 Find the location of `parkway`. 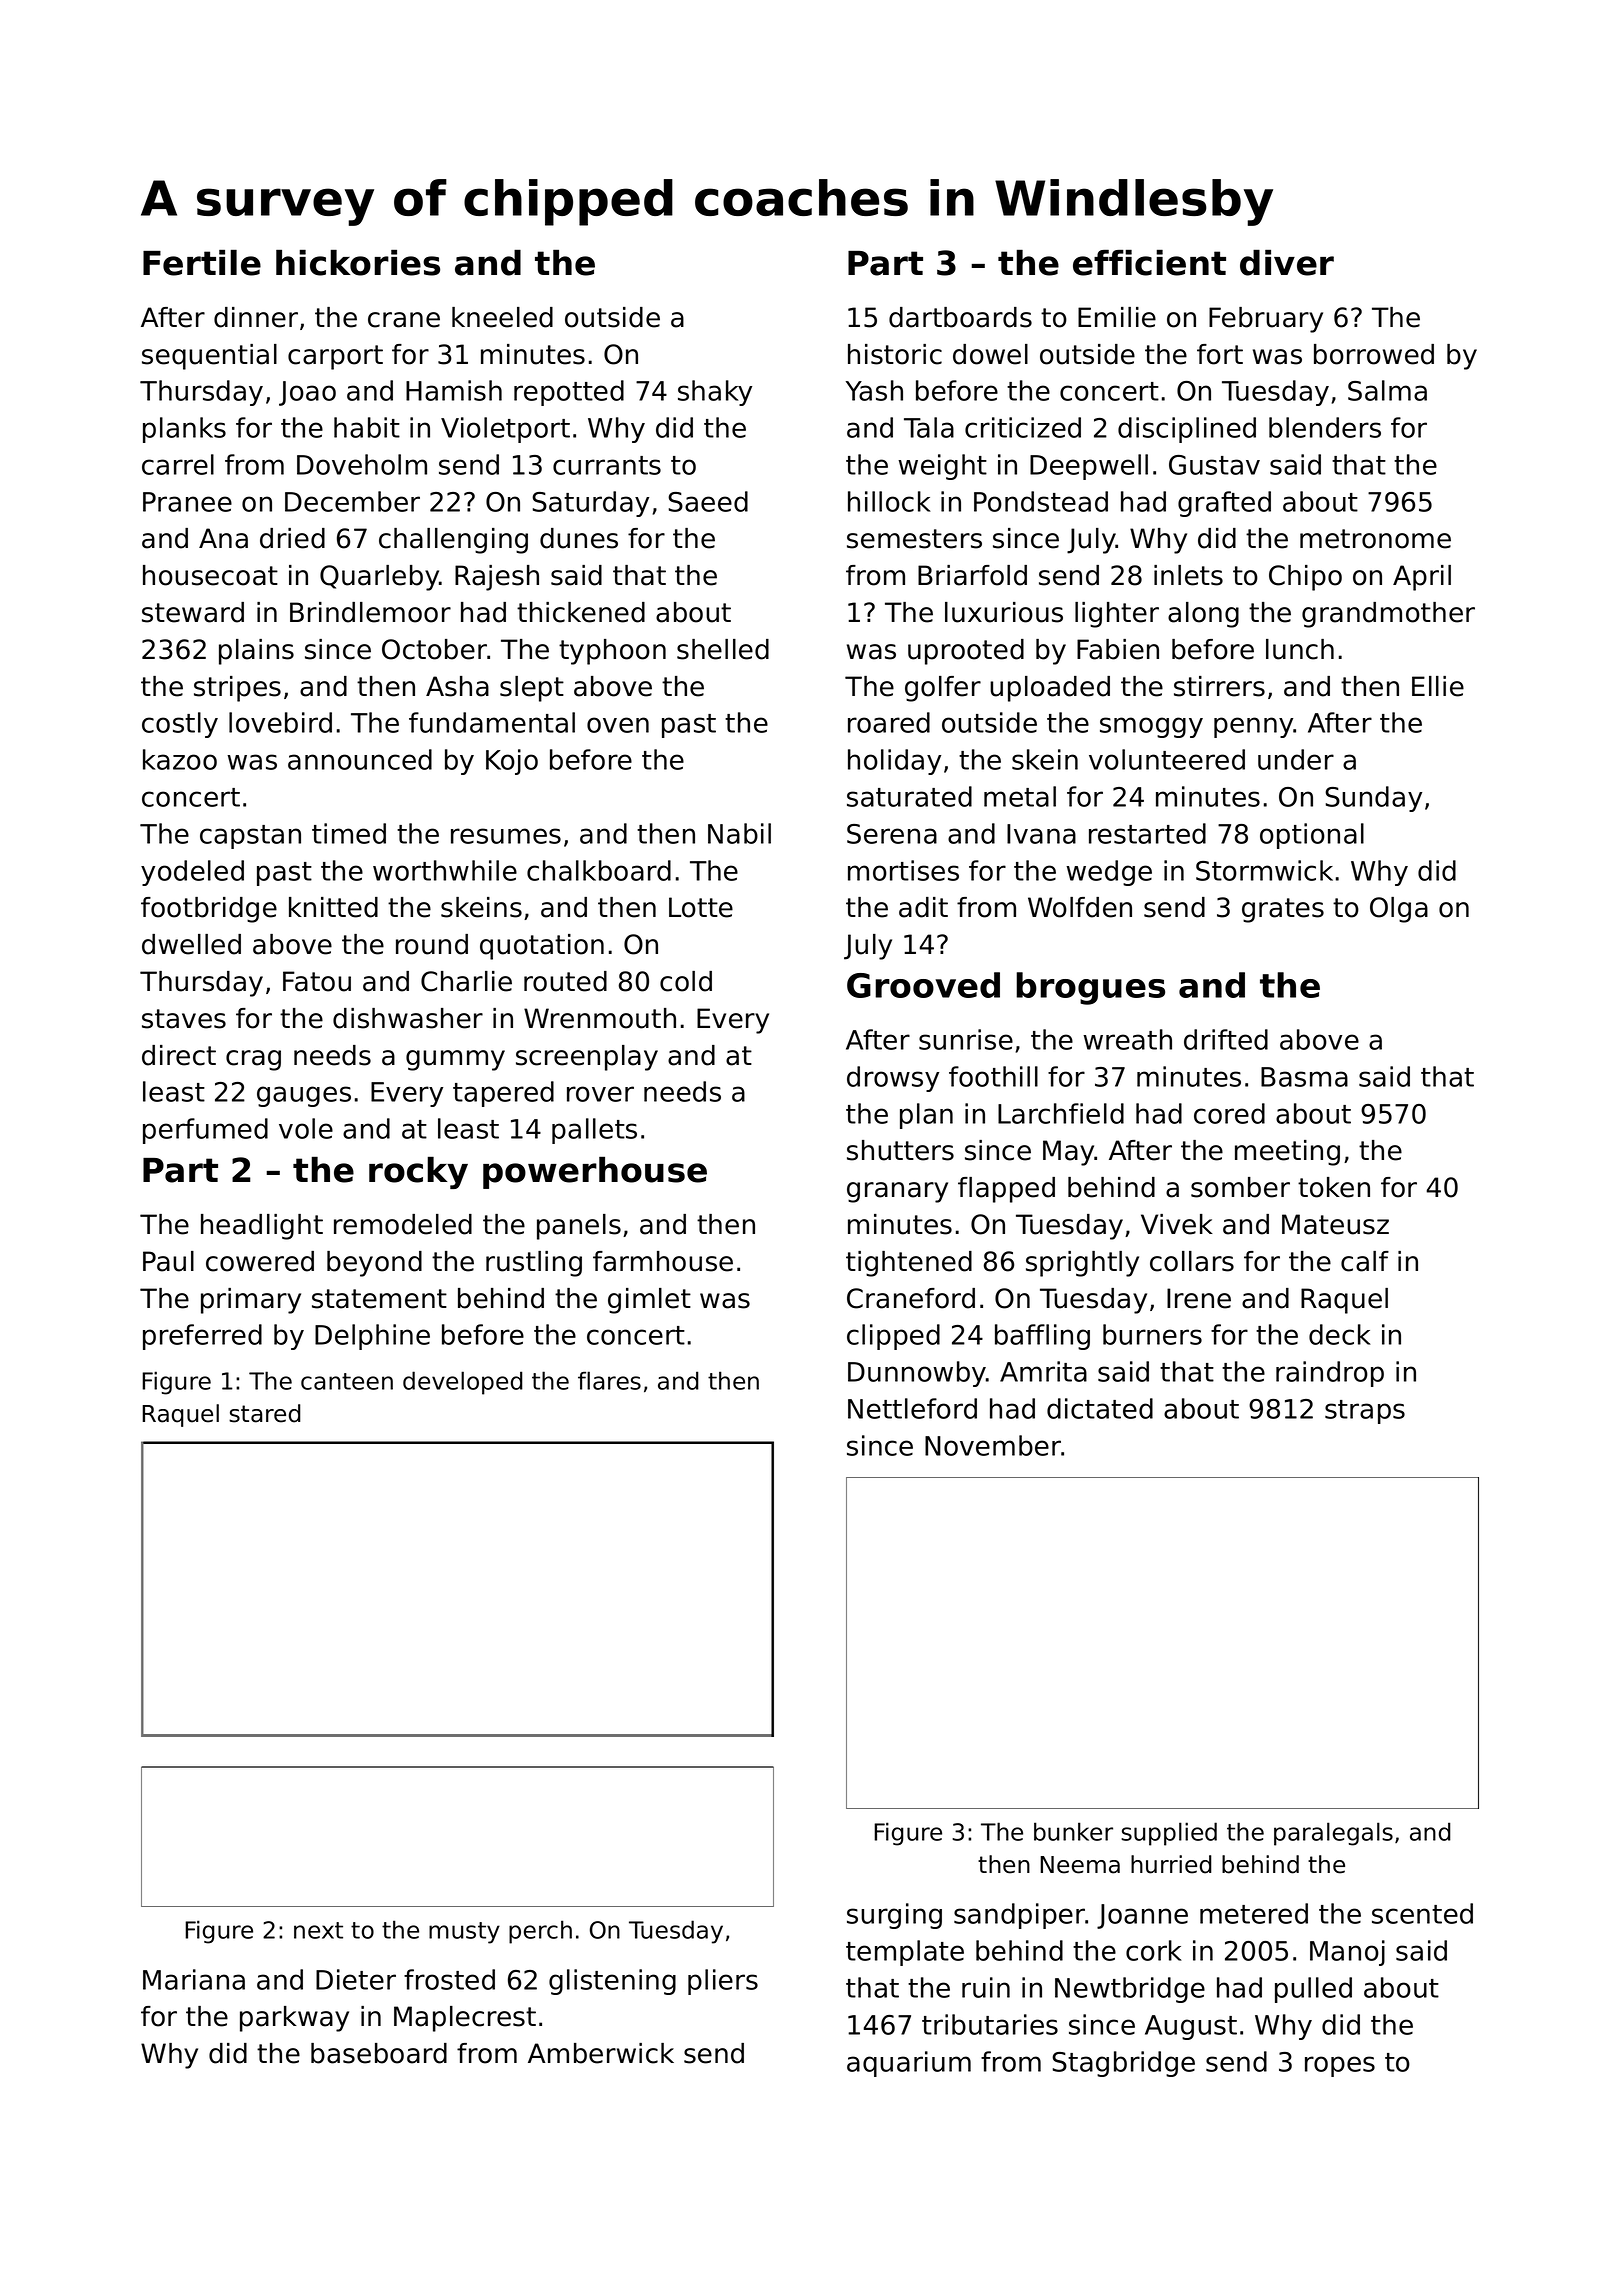

parkway is located at coordinates (294, 2019).
